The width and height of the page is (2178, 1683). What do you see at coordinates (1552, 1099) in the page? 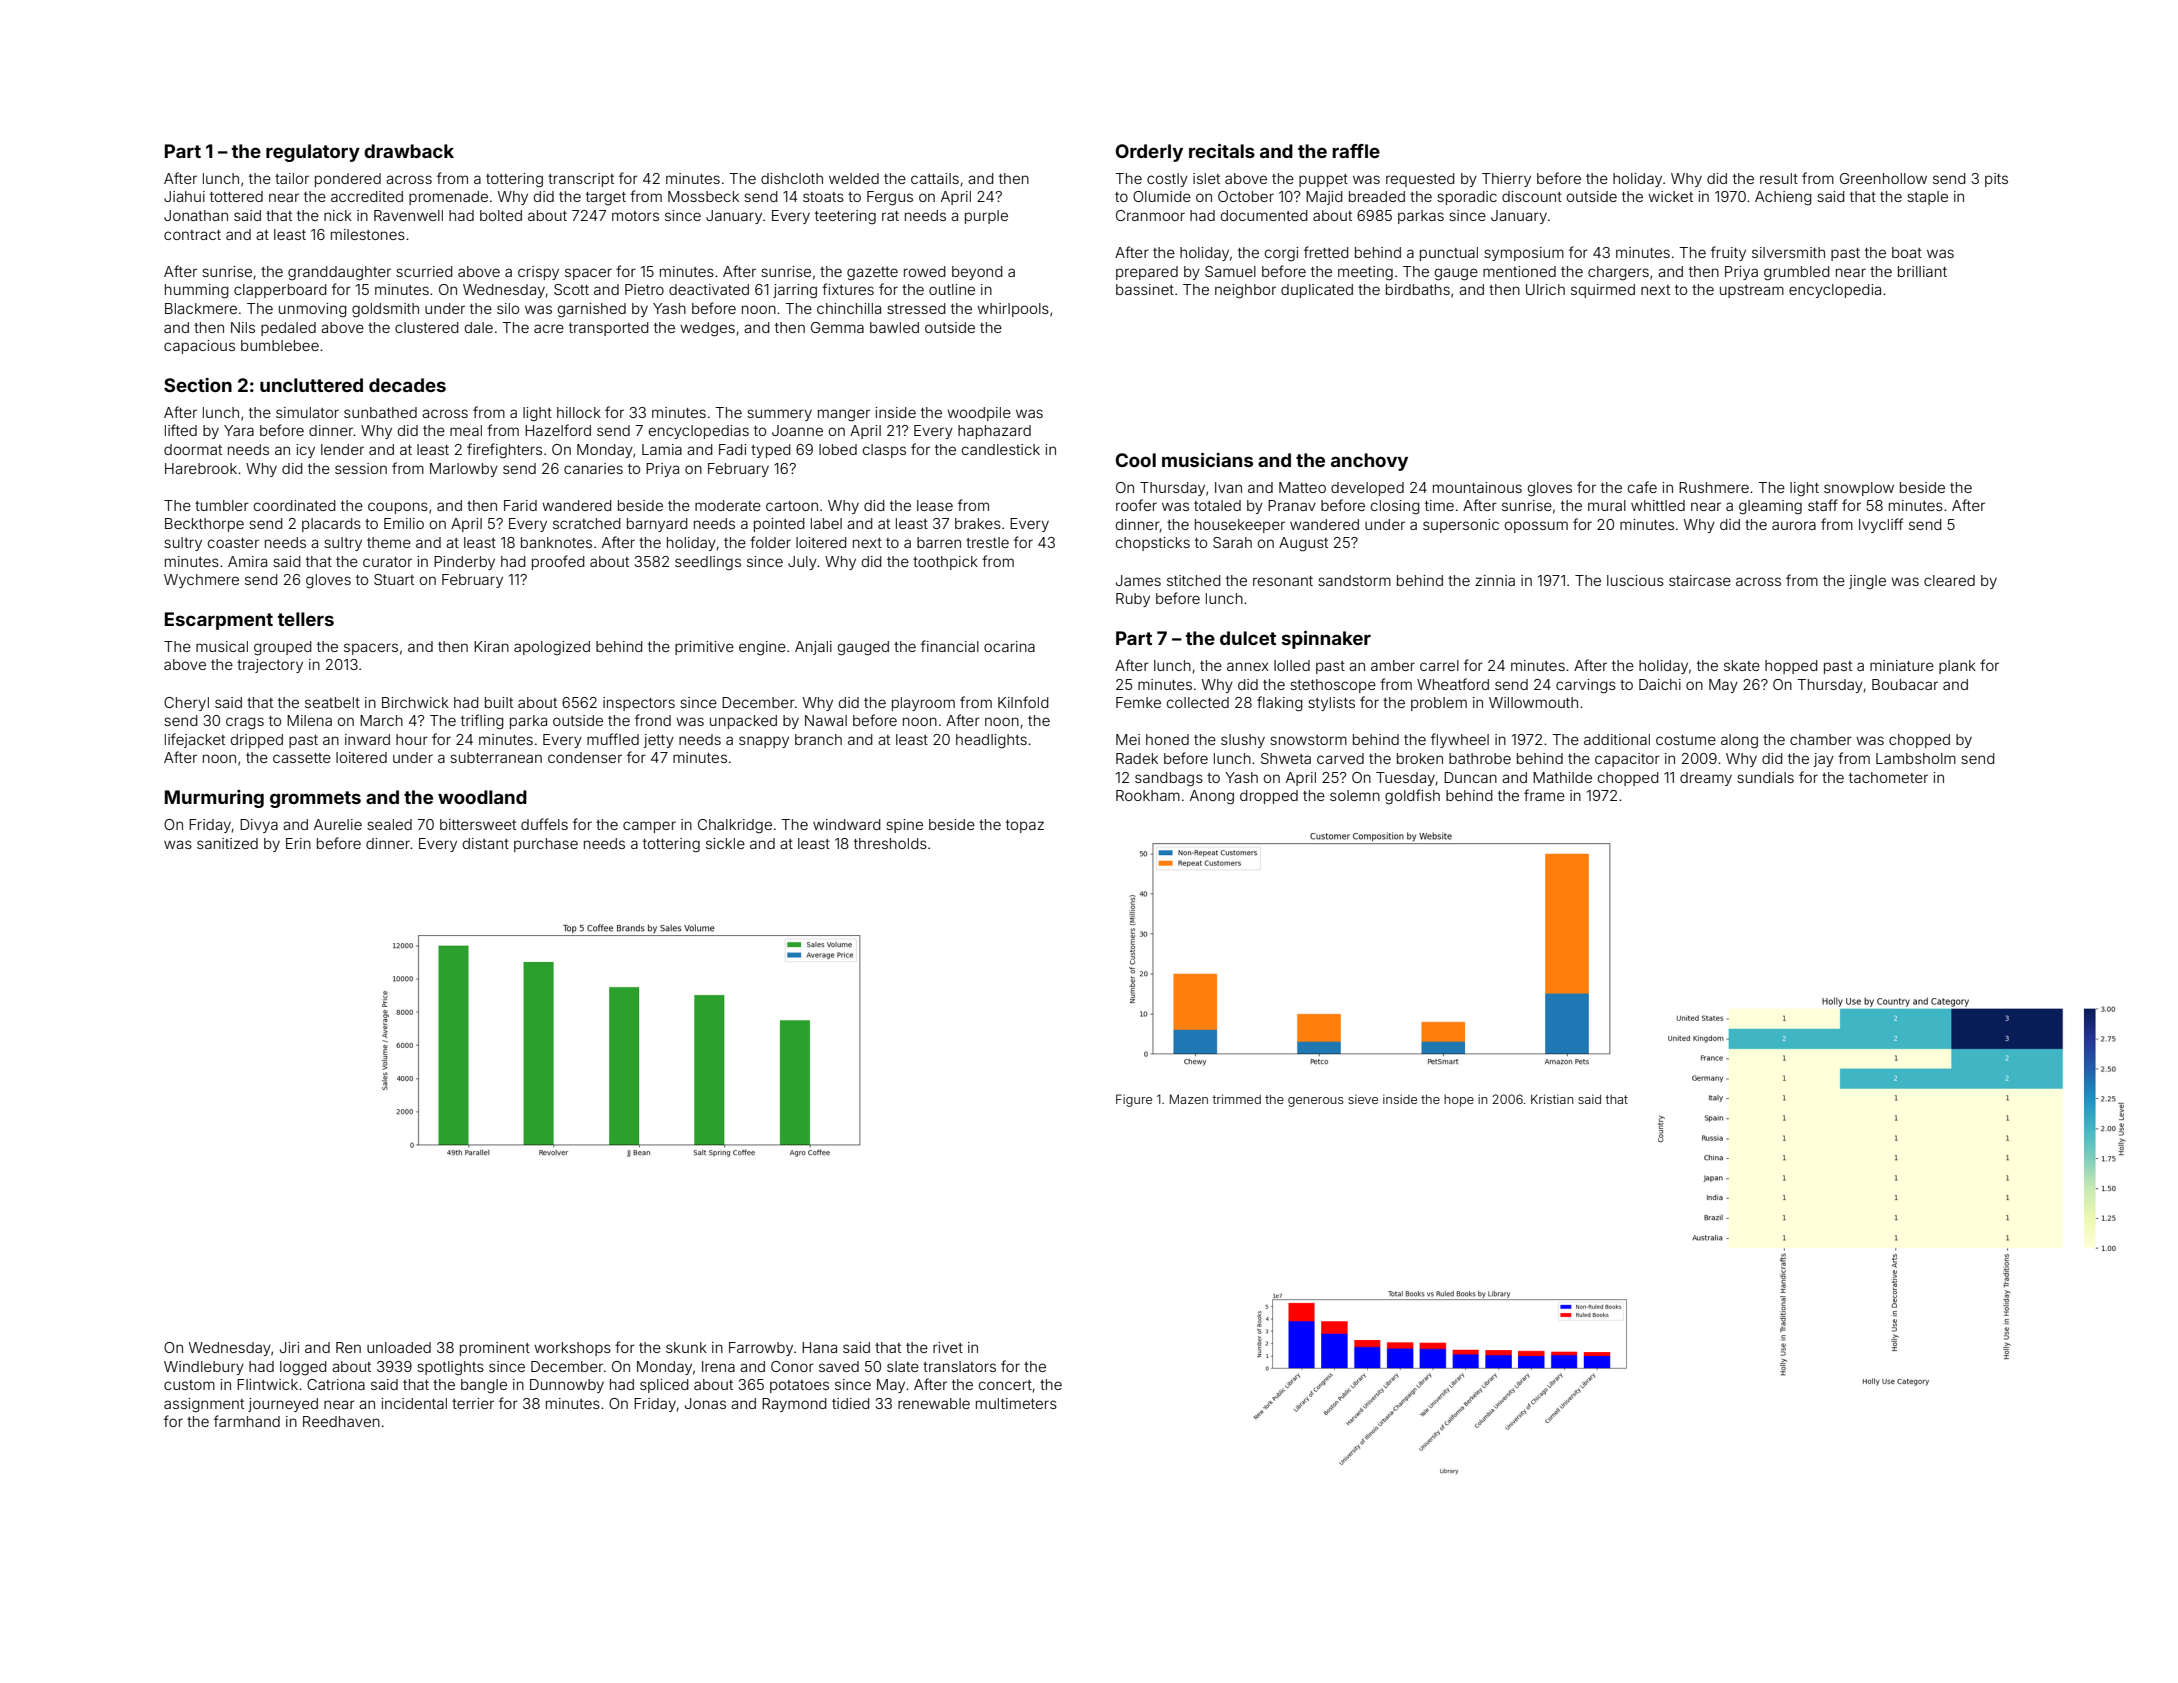
I see `Kristian` at bounding box center [1552, 1099].
